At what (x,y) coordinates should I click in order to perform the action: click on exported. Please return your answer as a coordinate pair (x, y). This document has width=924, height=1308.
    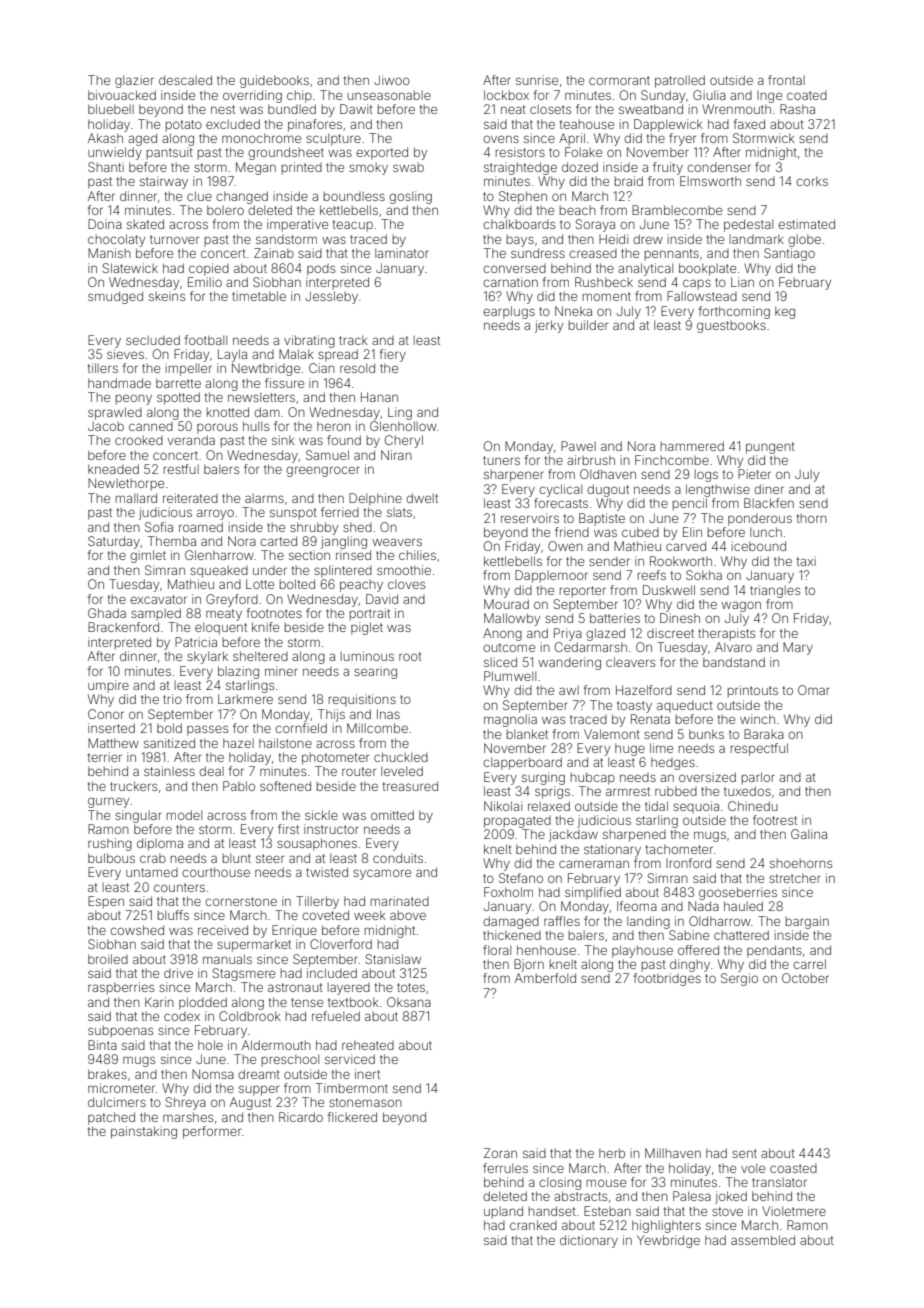
    Looking at the image, I should click on (382, 153).
